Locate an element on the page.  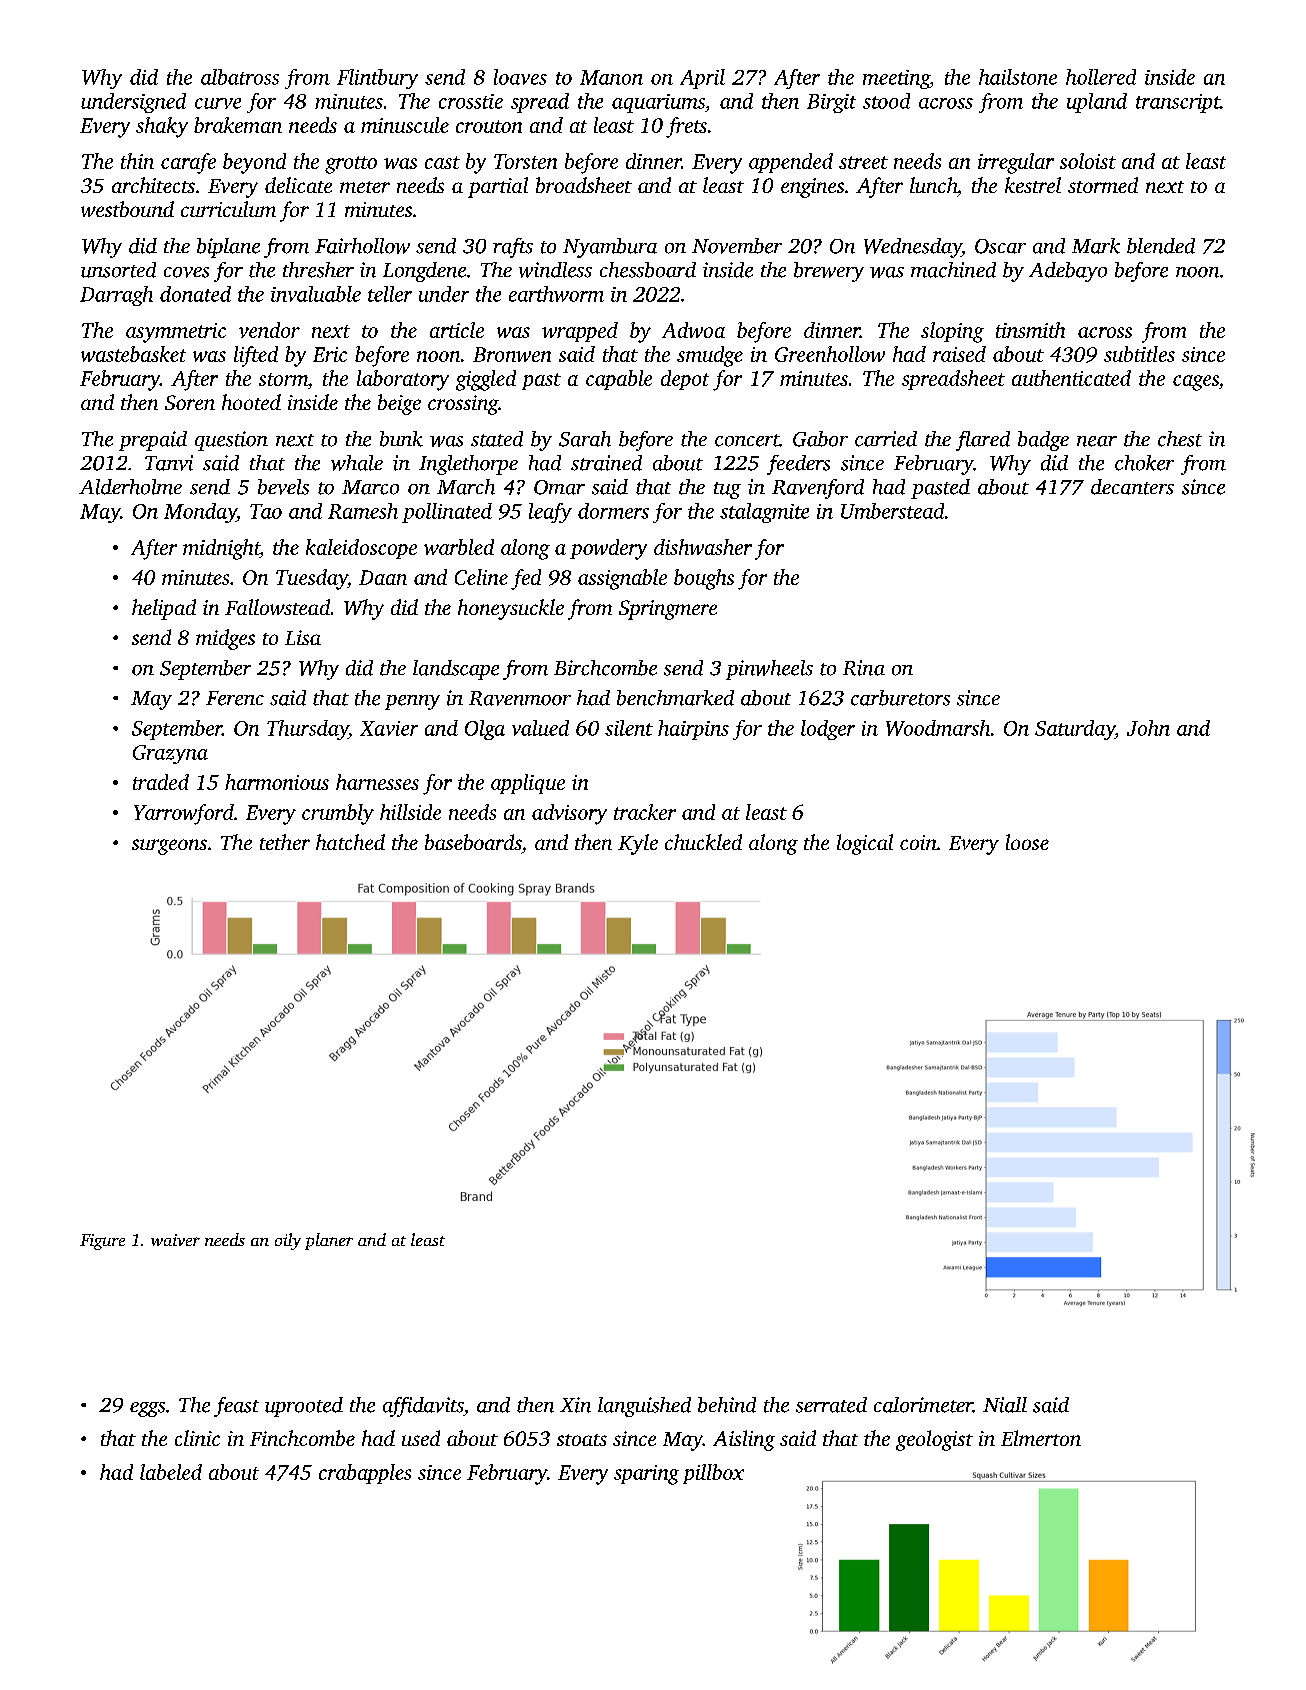
penny is located at coordinates (412, 702).
